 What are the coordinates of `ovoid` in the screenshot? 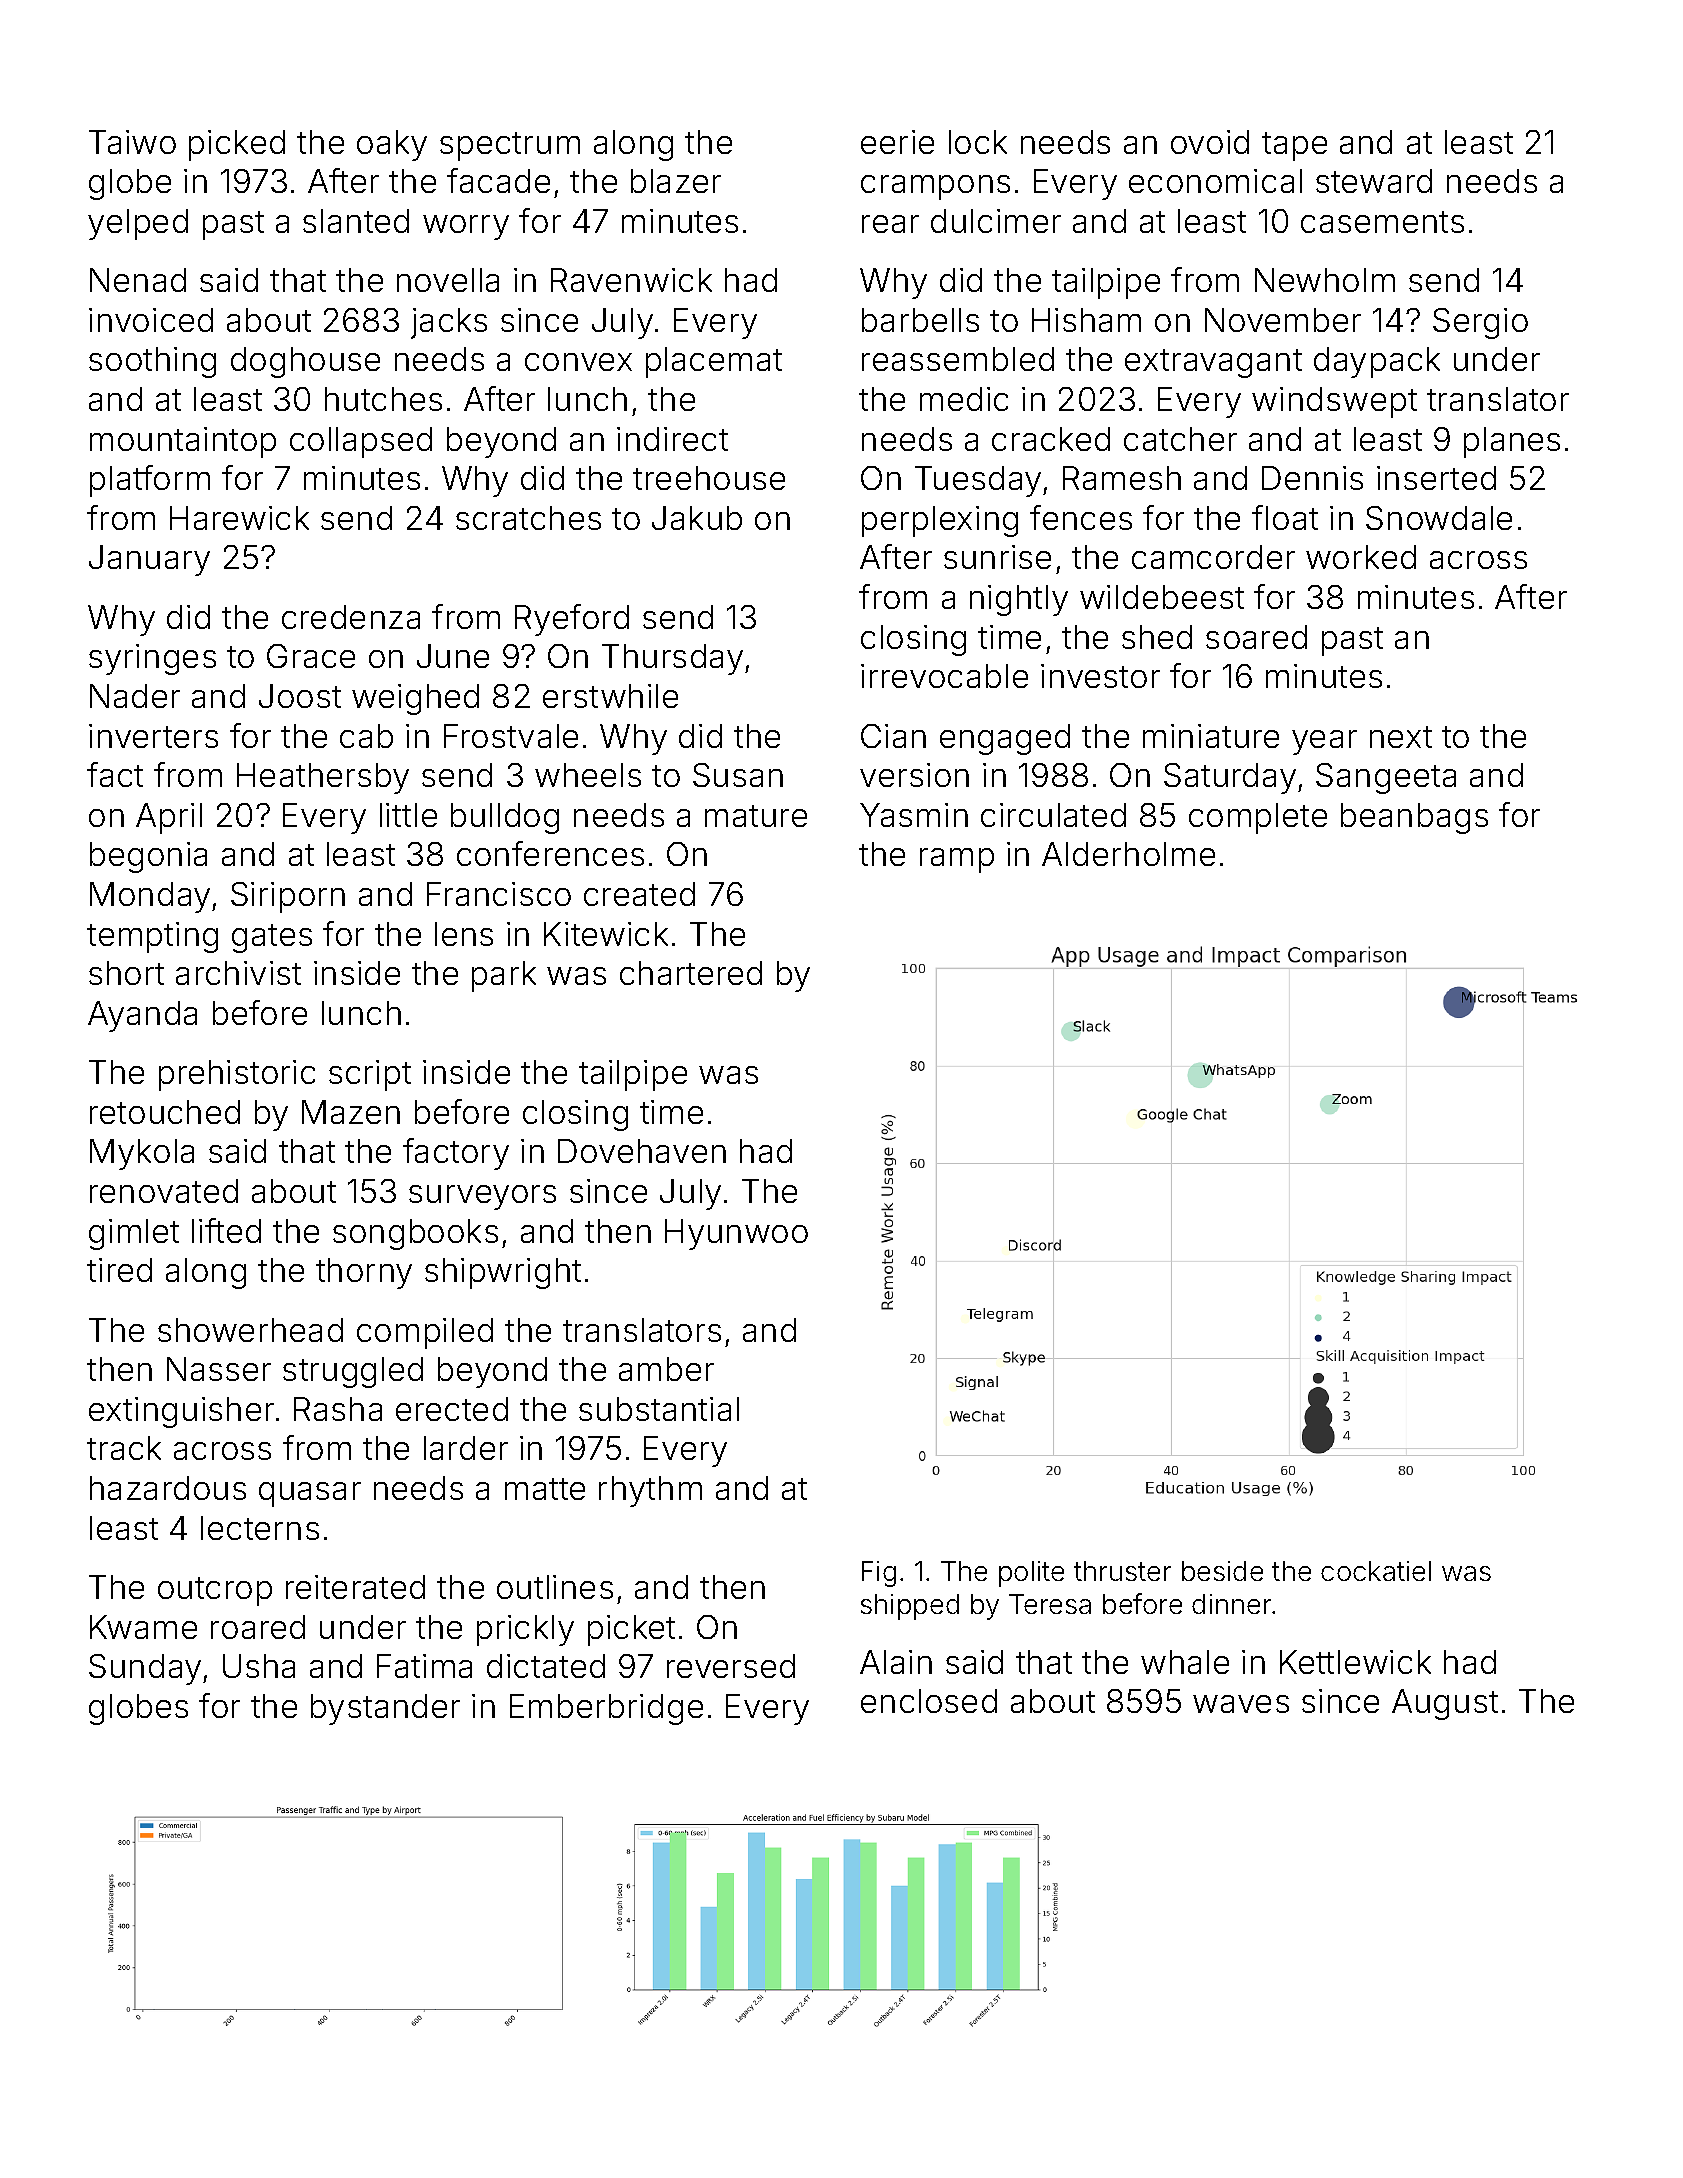 It's located at (1210, 142).
